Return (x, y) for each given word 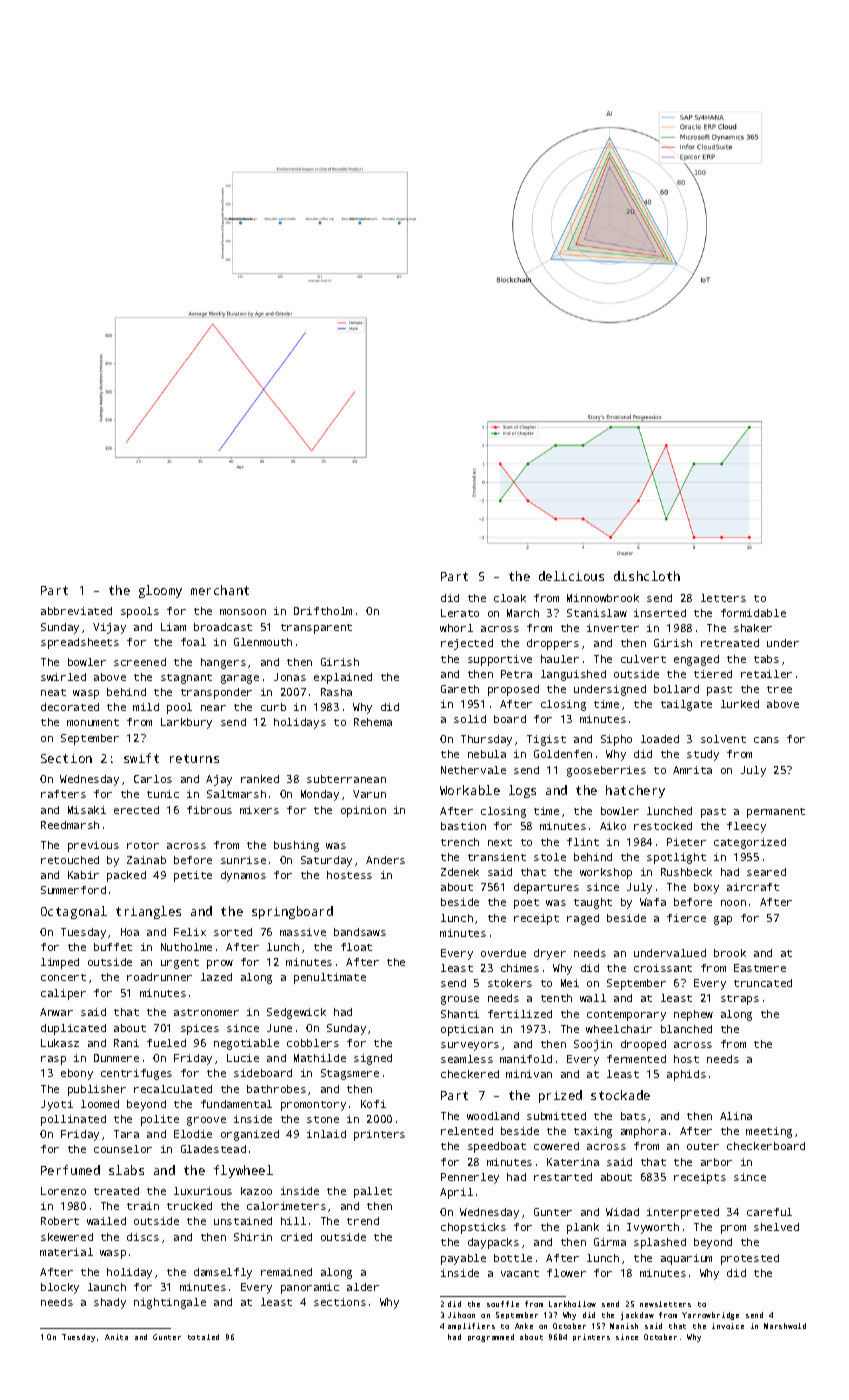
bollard (676, 689)
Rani (126, 1043)
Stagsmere (350, 1074)
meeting (769, 1132)
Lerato (460, 613)
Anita (116, 1337)
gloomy (160, 591)
